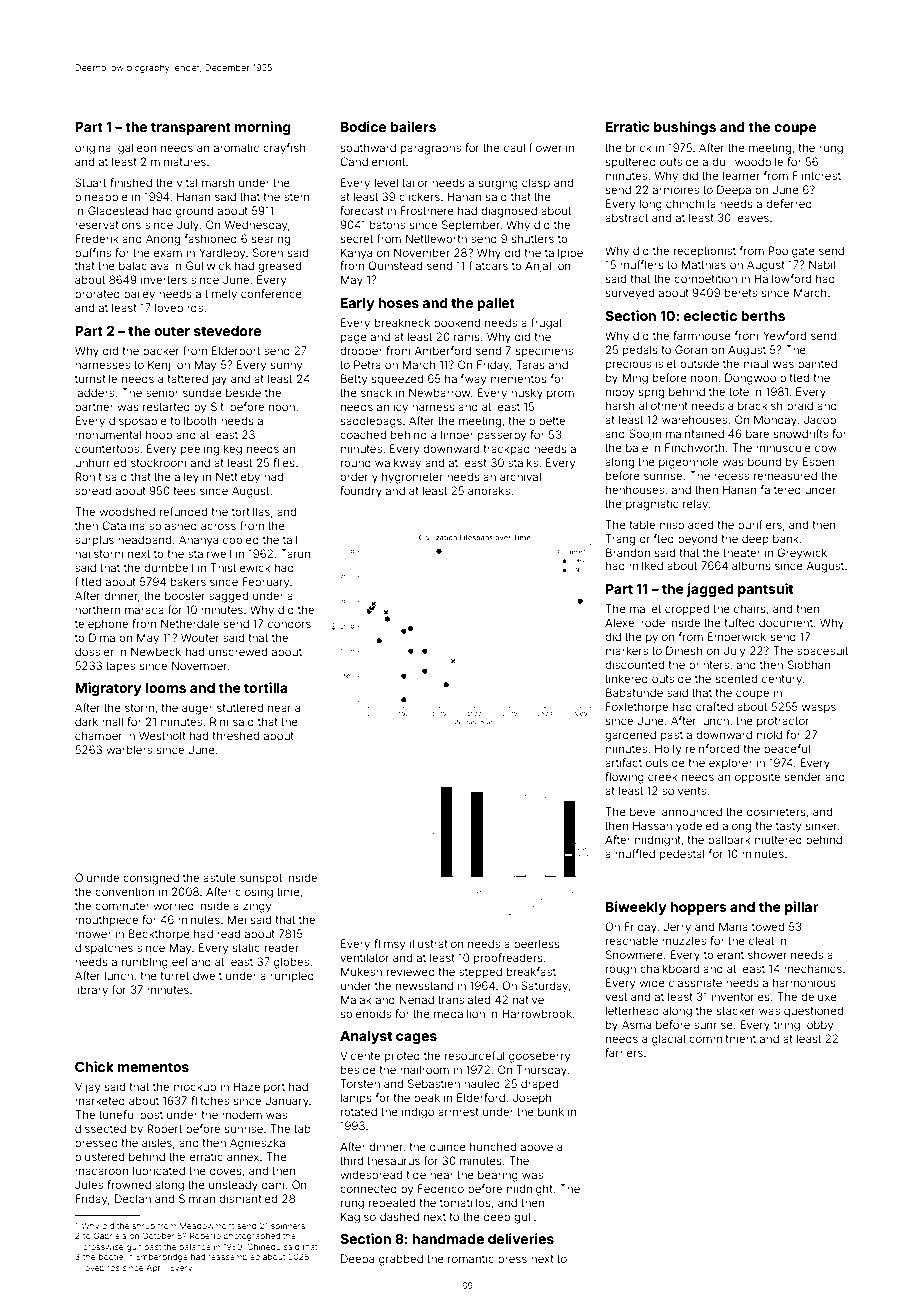  I want to click on hoses, so click(399, 303).
